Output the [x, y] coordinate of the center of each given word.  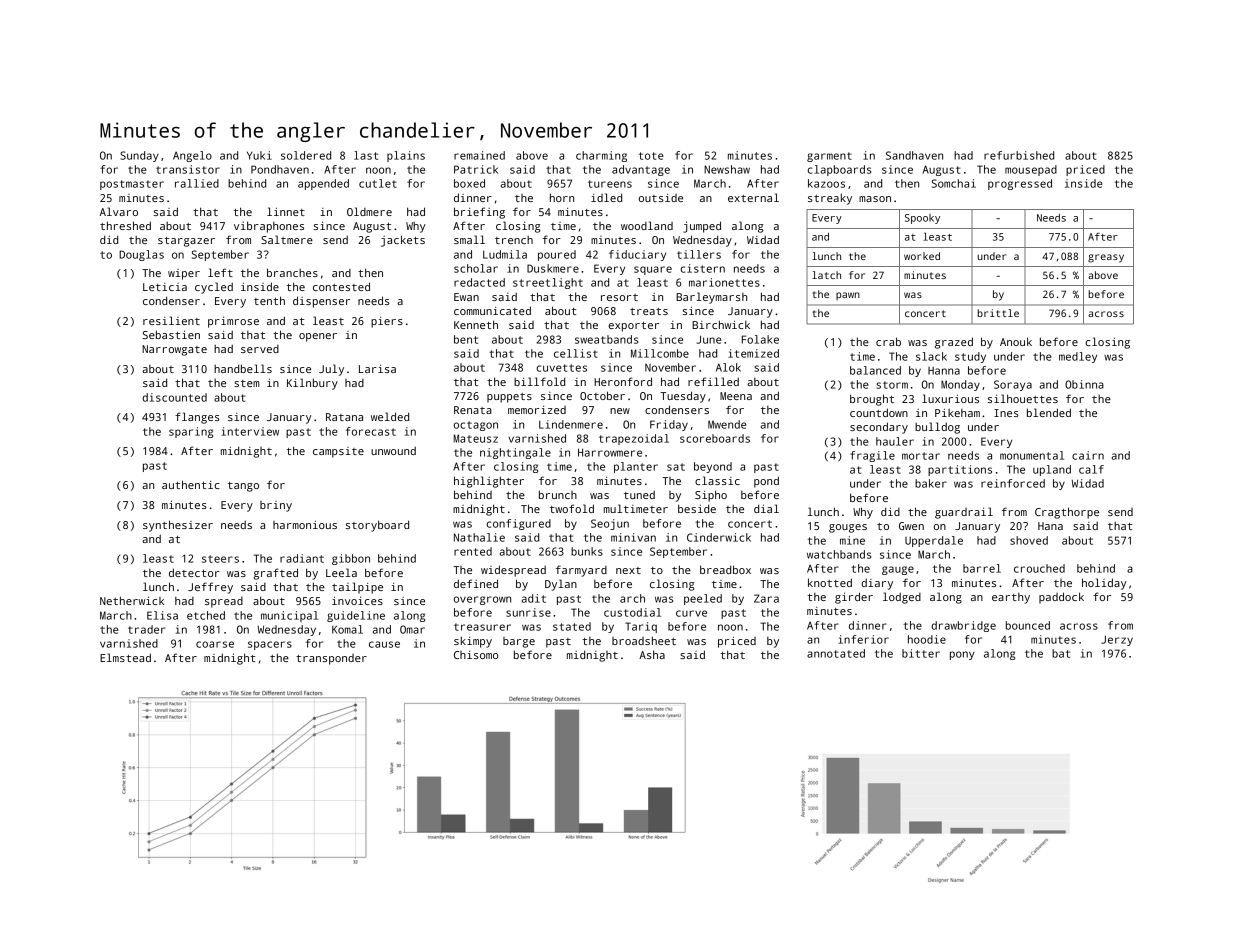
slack [931, 356]
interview [250, 431]
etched [206, 615]
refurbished [1019, 155]
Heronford [623, 381]
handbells [243, 368]
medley [1078, 357]
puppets [509, 398]
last [366, 155]
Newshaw [727, 169]
